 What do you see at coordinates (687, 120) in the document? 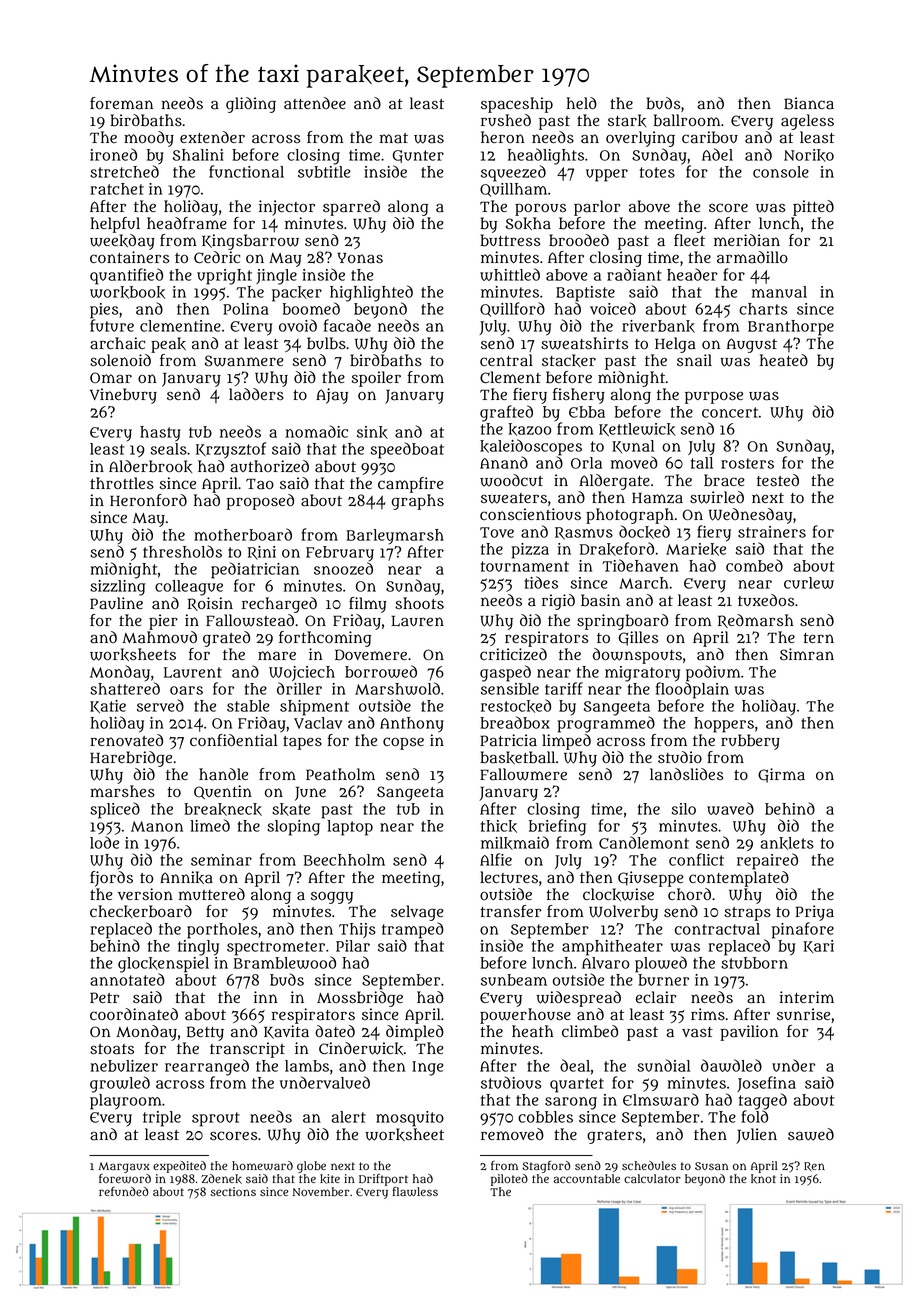
I see `ballroom` at bounding box center [687, 120].
